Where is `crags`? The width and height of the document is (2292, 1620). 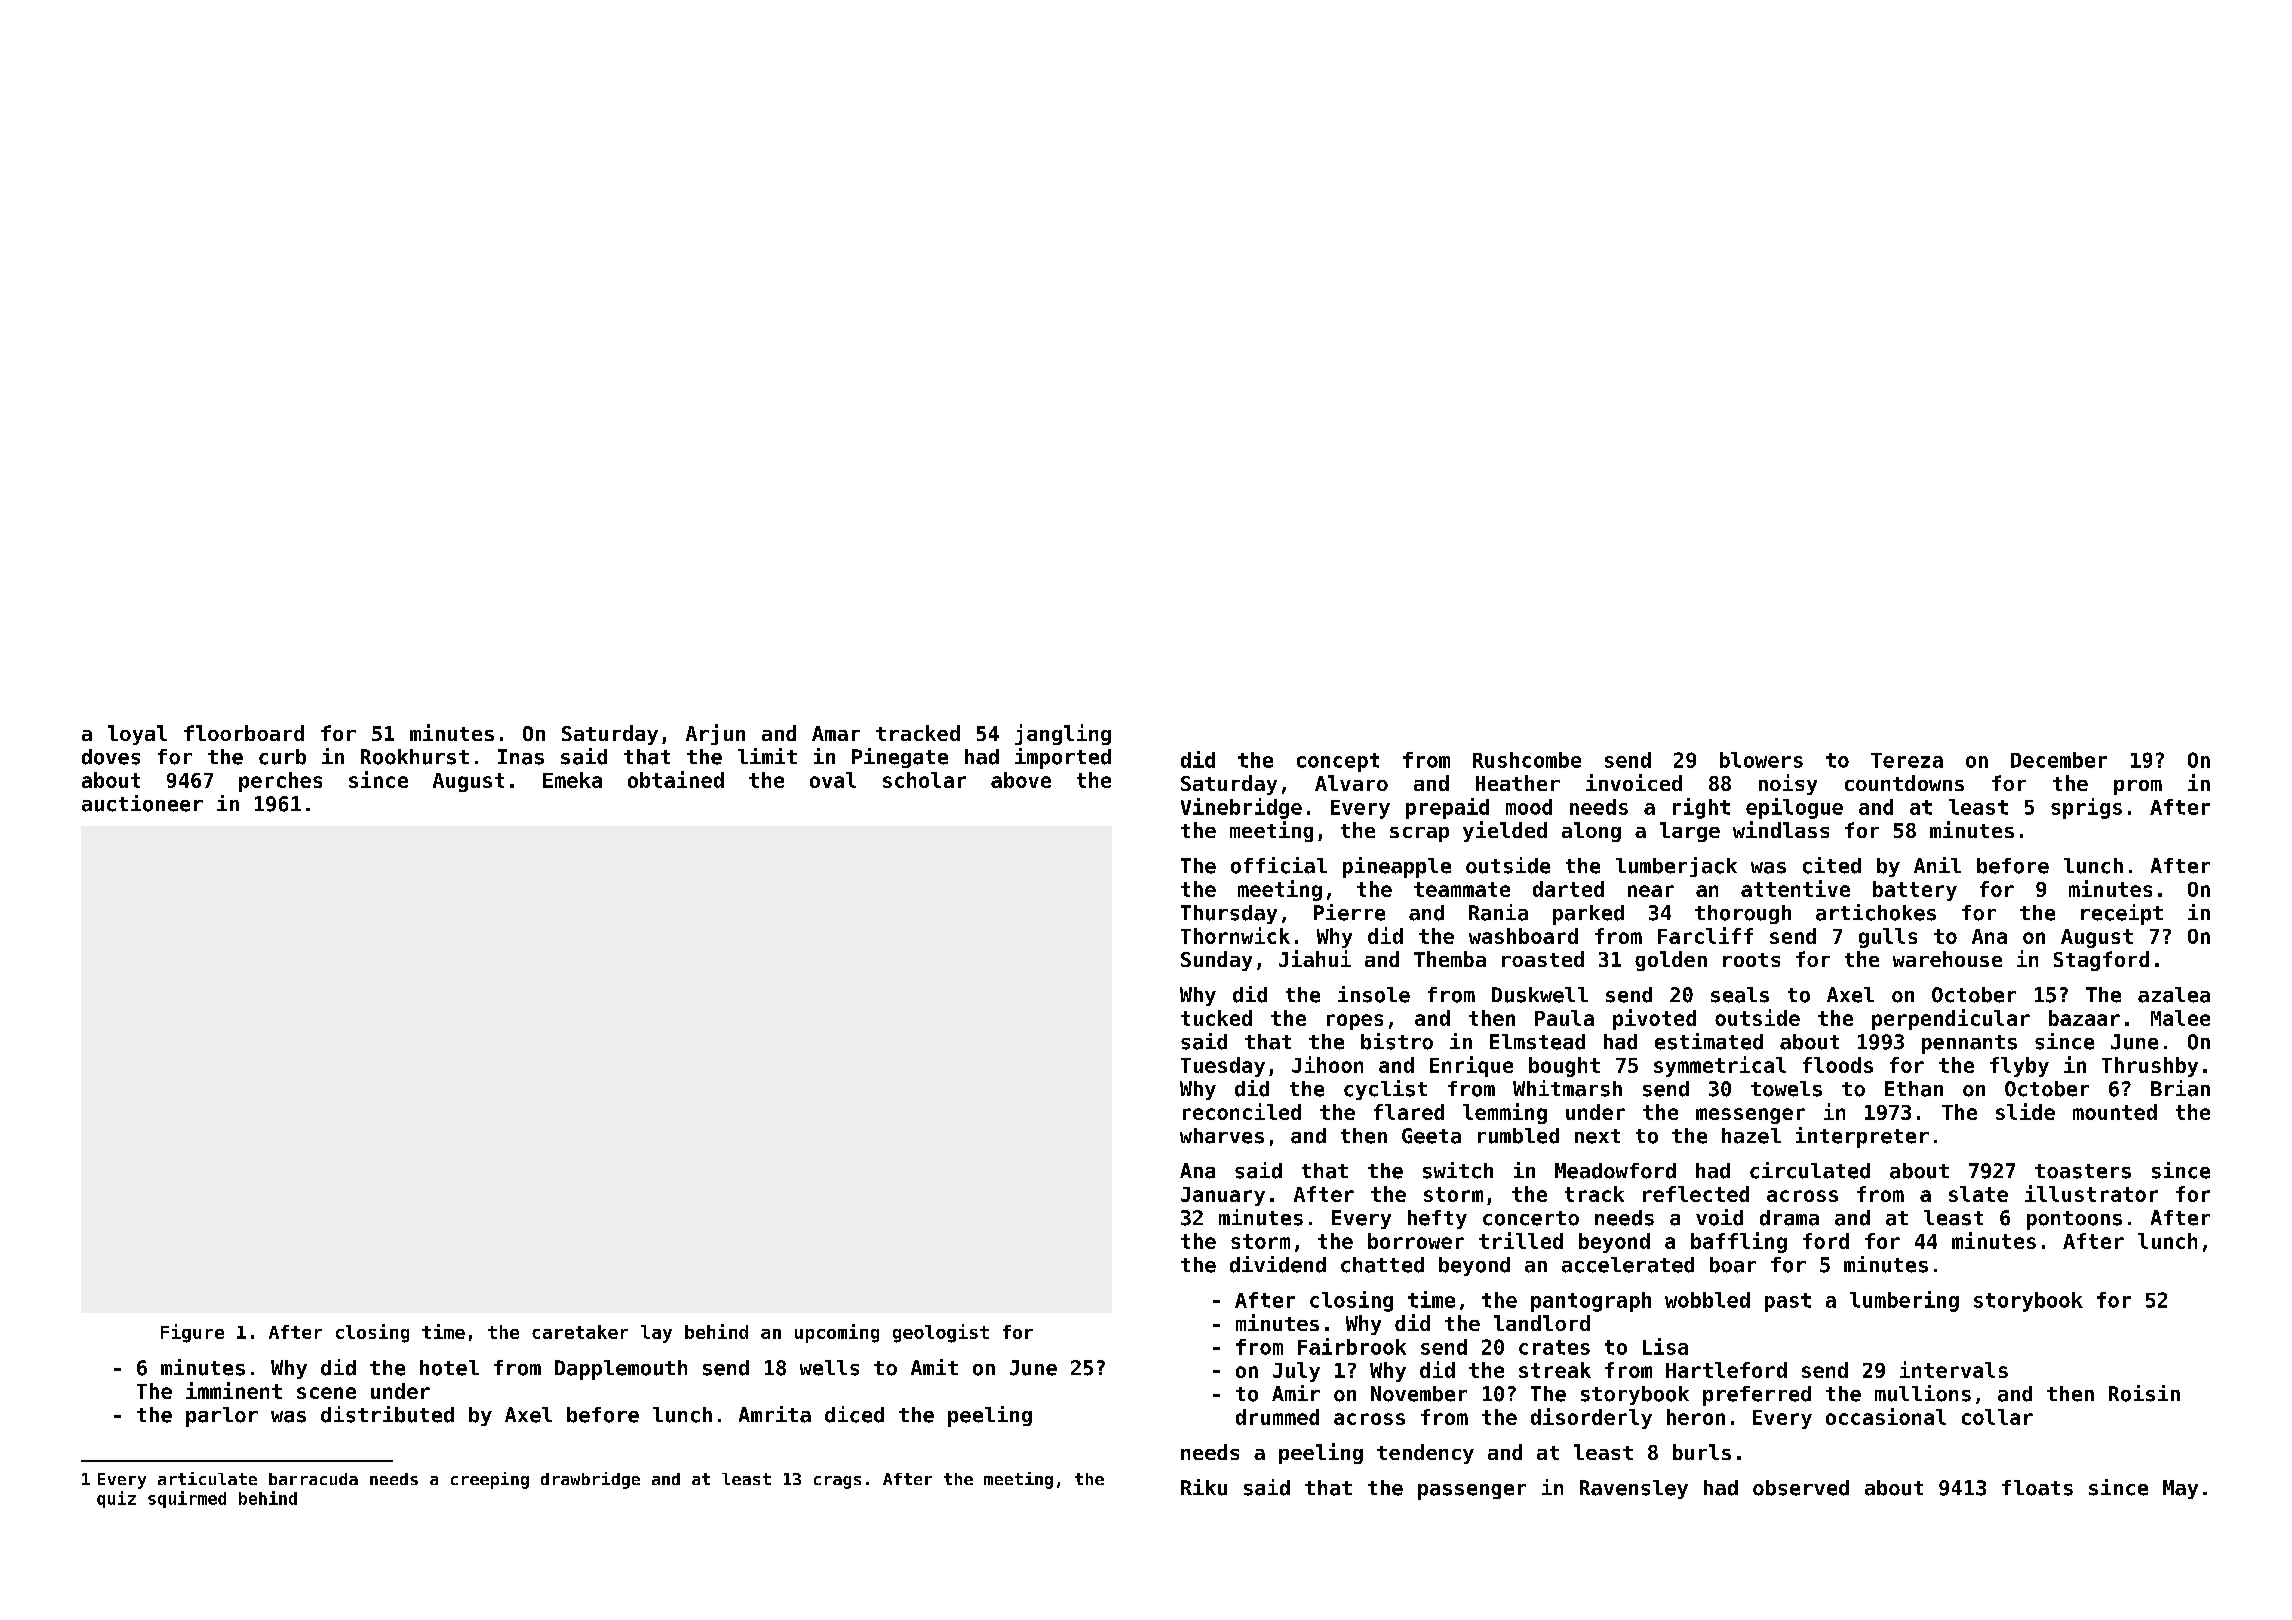 crags is located at coordinates (837, 1482).
